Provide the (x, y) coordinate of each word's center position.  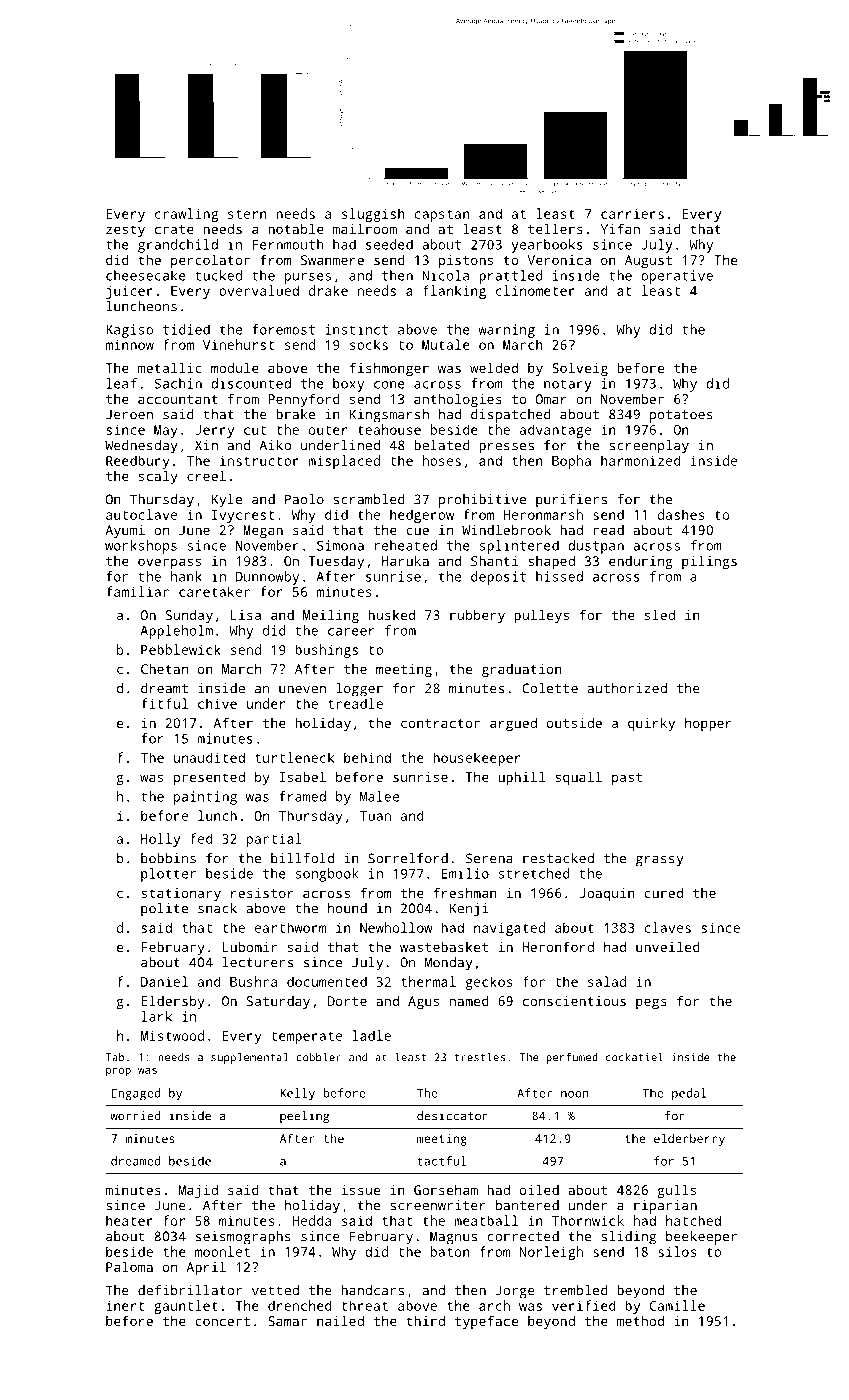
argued (513, 724)
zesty (125, 231)
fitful (164, 703)
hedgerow (422, 516)
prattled (511, 277)
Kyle (227, 501)
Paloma (129, 1266)
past (627, 779)
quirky (651, 724)
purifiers (571, 501)
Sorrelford (408, 858)
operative (677, 277)
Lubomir (250, 946)
